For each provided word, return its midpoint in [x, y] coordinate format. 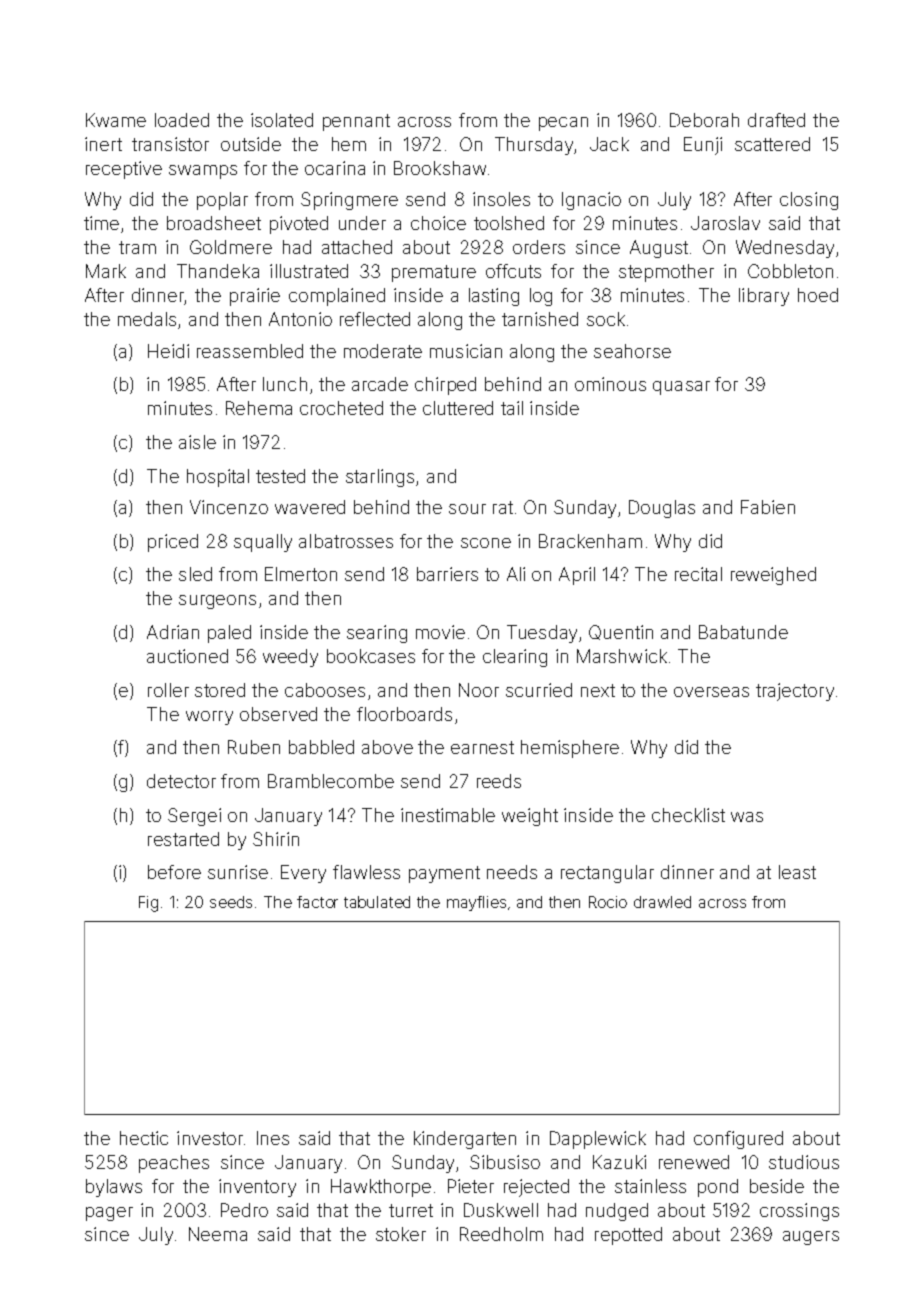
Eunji [703, 146]
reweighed [773, 576]
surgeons [217, 602]
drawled [662, 902]
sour [467, 509]
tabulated [377, 902]
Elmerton [301, 574]
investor [210, 1138]
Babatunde [743, 632]
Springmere [349, 201]
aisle [197, 442]
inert [103, 144]
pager [109, 1214]
